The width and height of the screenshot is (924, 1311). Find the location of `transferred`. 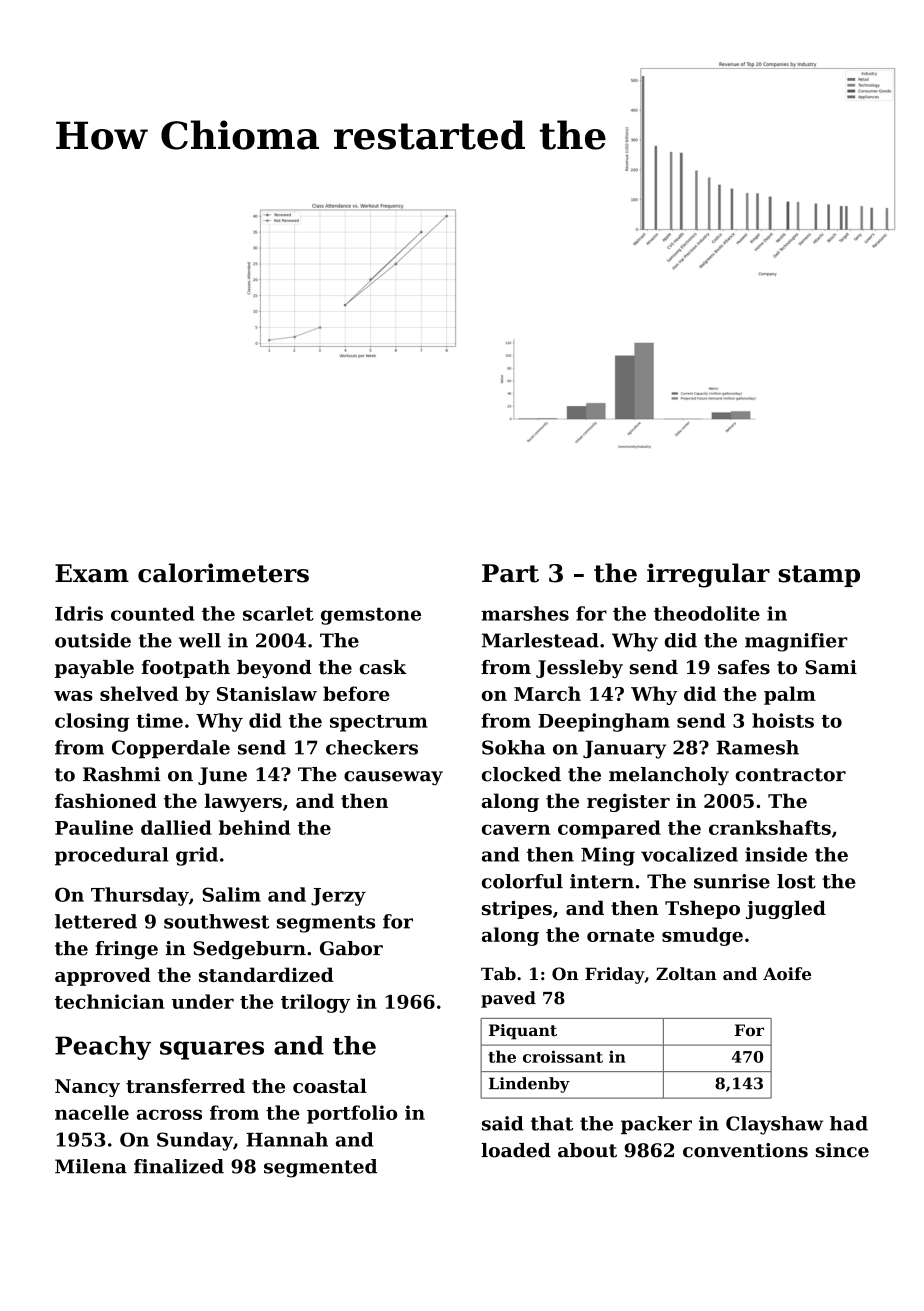

transferred is located at coordinates (185, 1085).
